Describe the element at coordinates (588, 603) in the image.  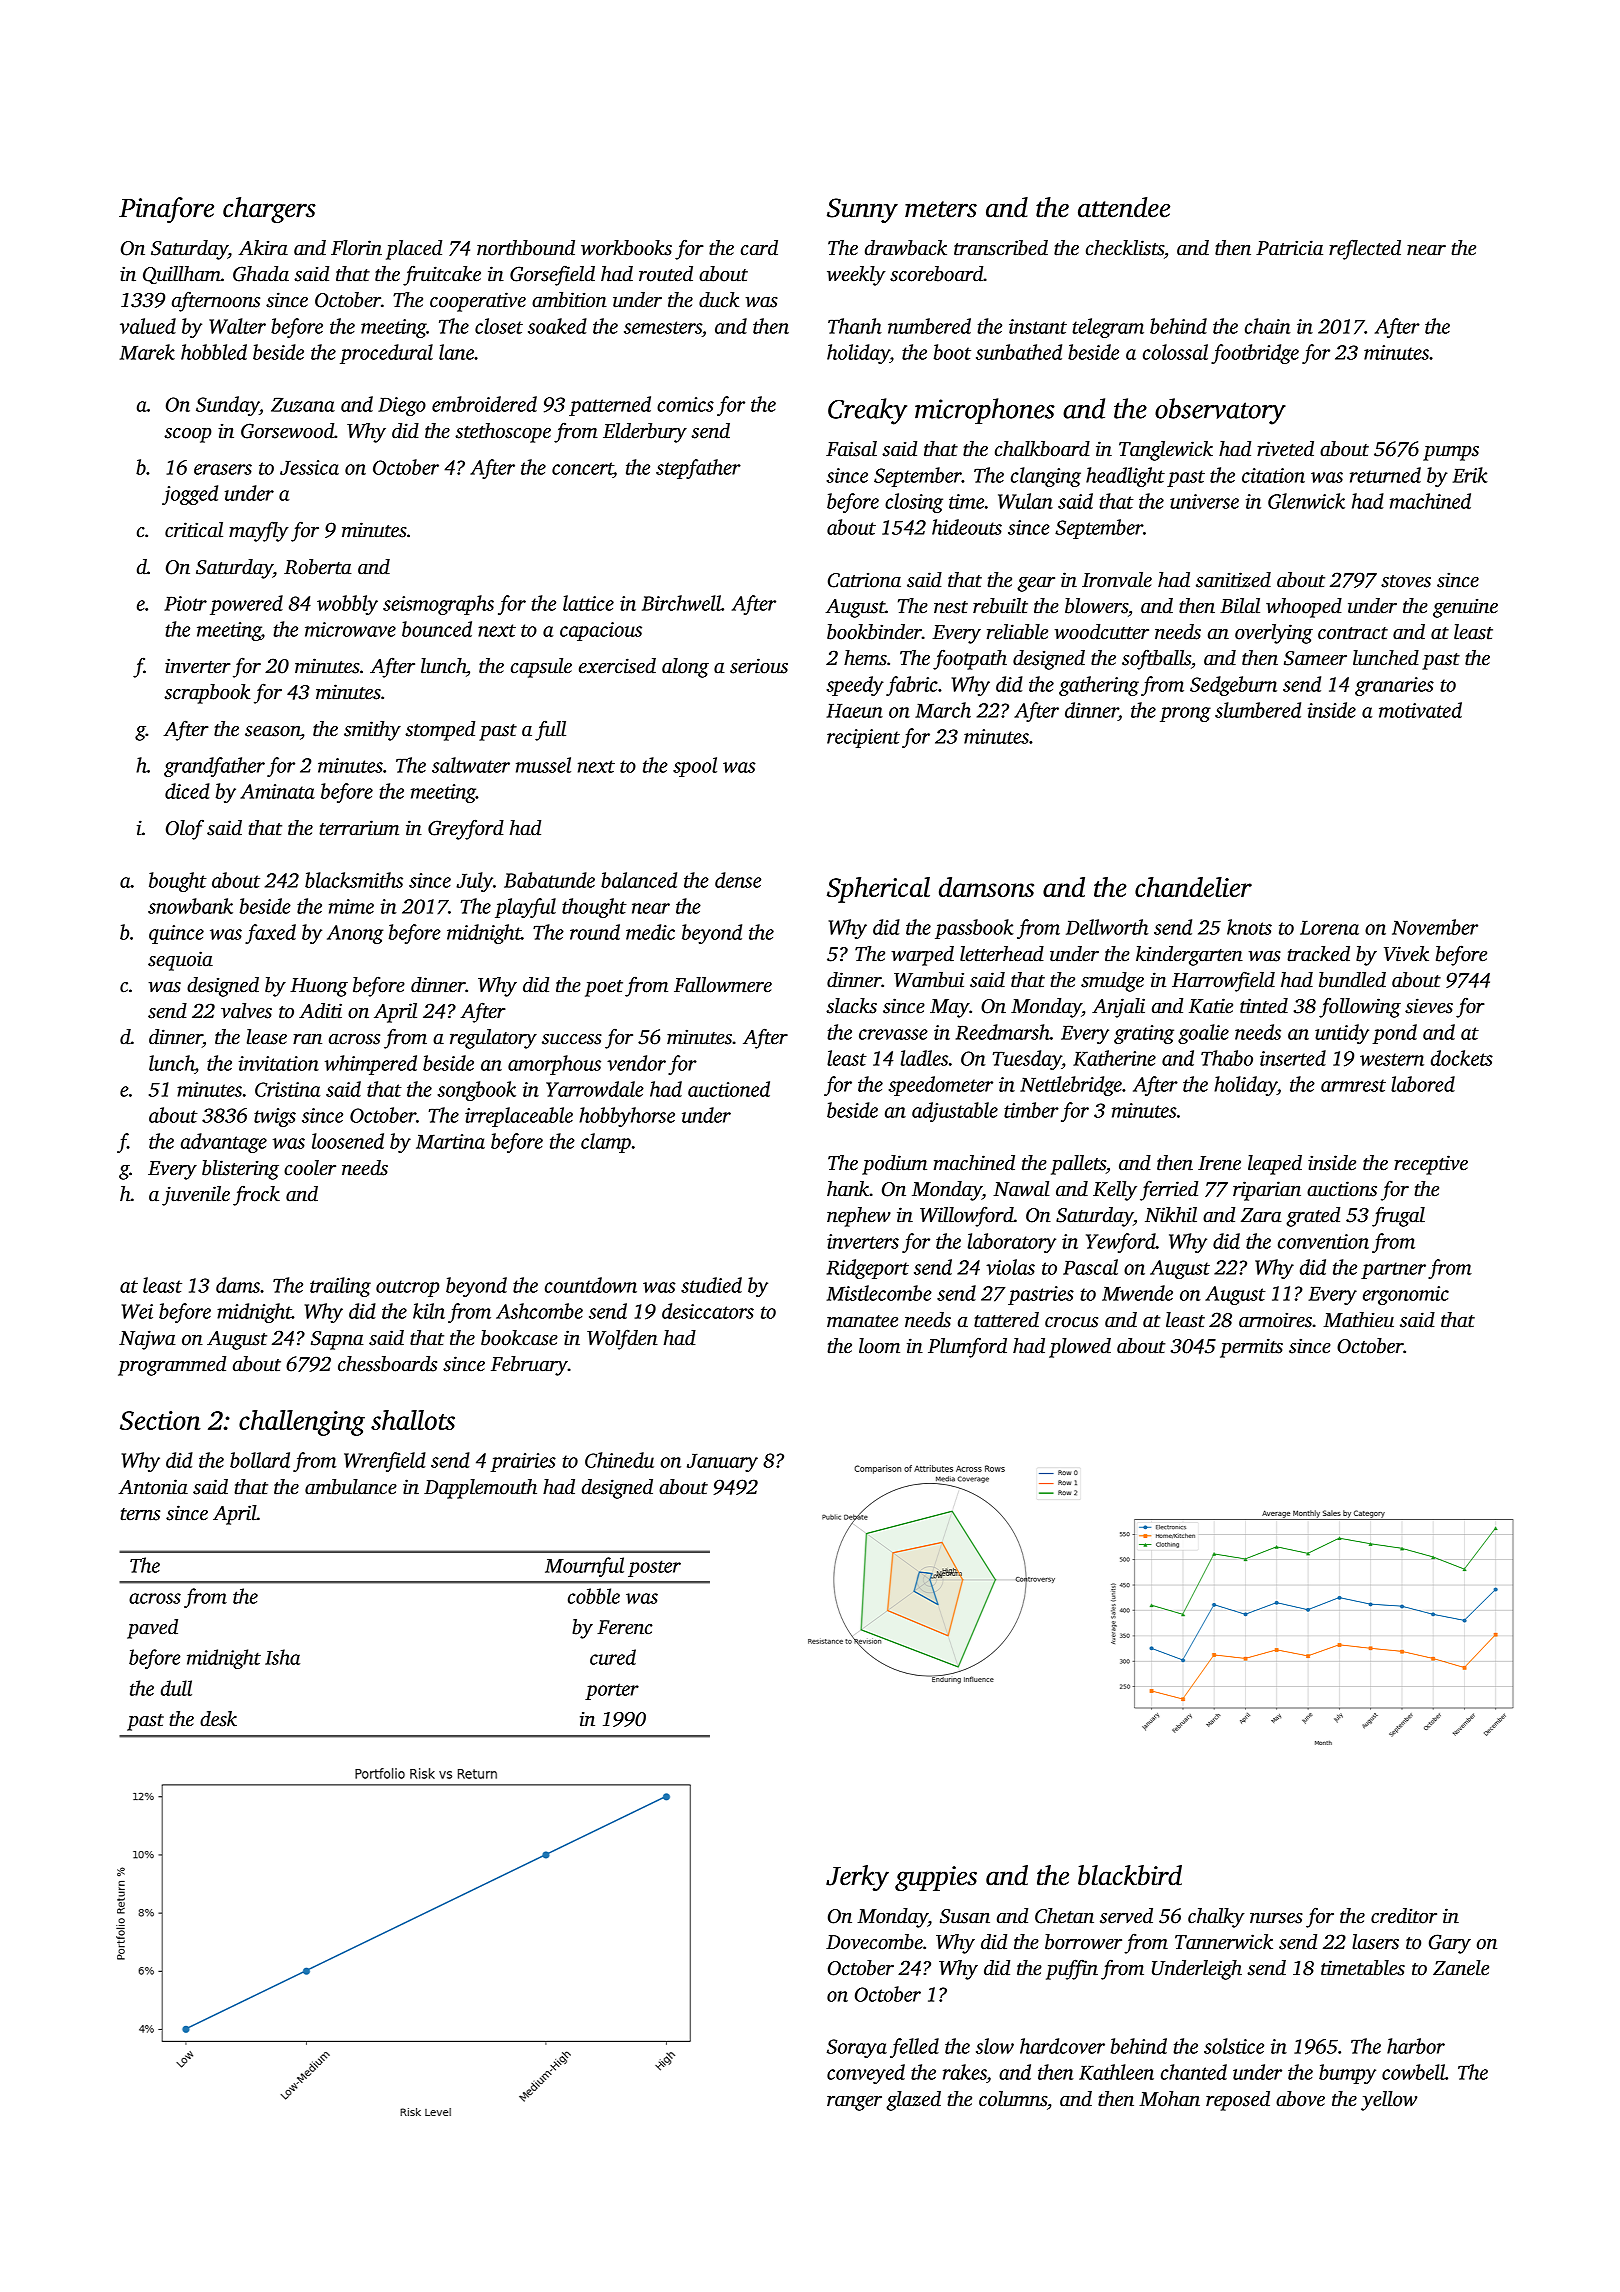
I see `lattice` at that location.
